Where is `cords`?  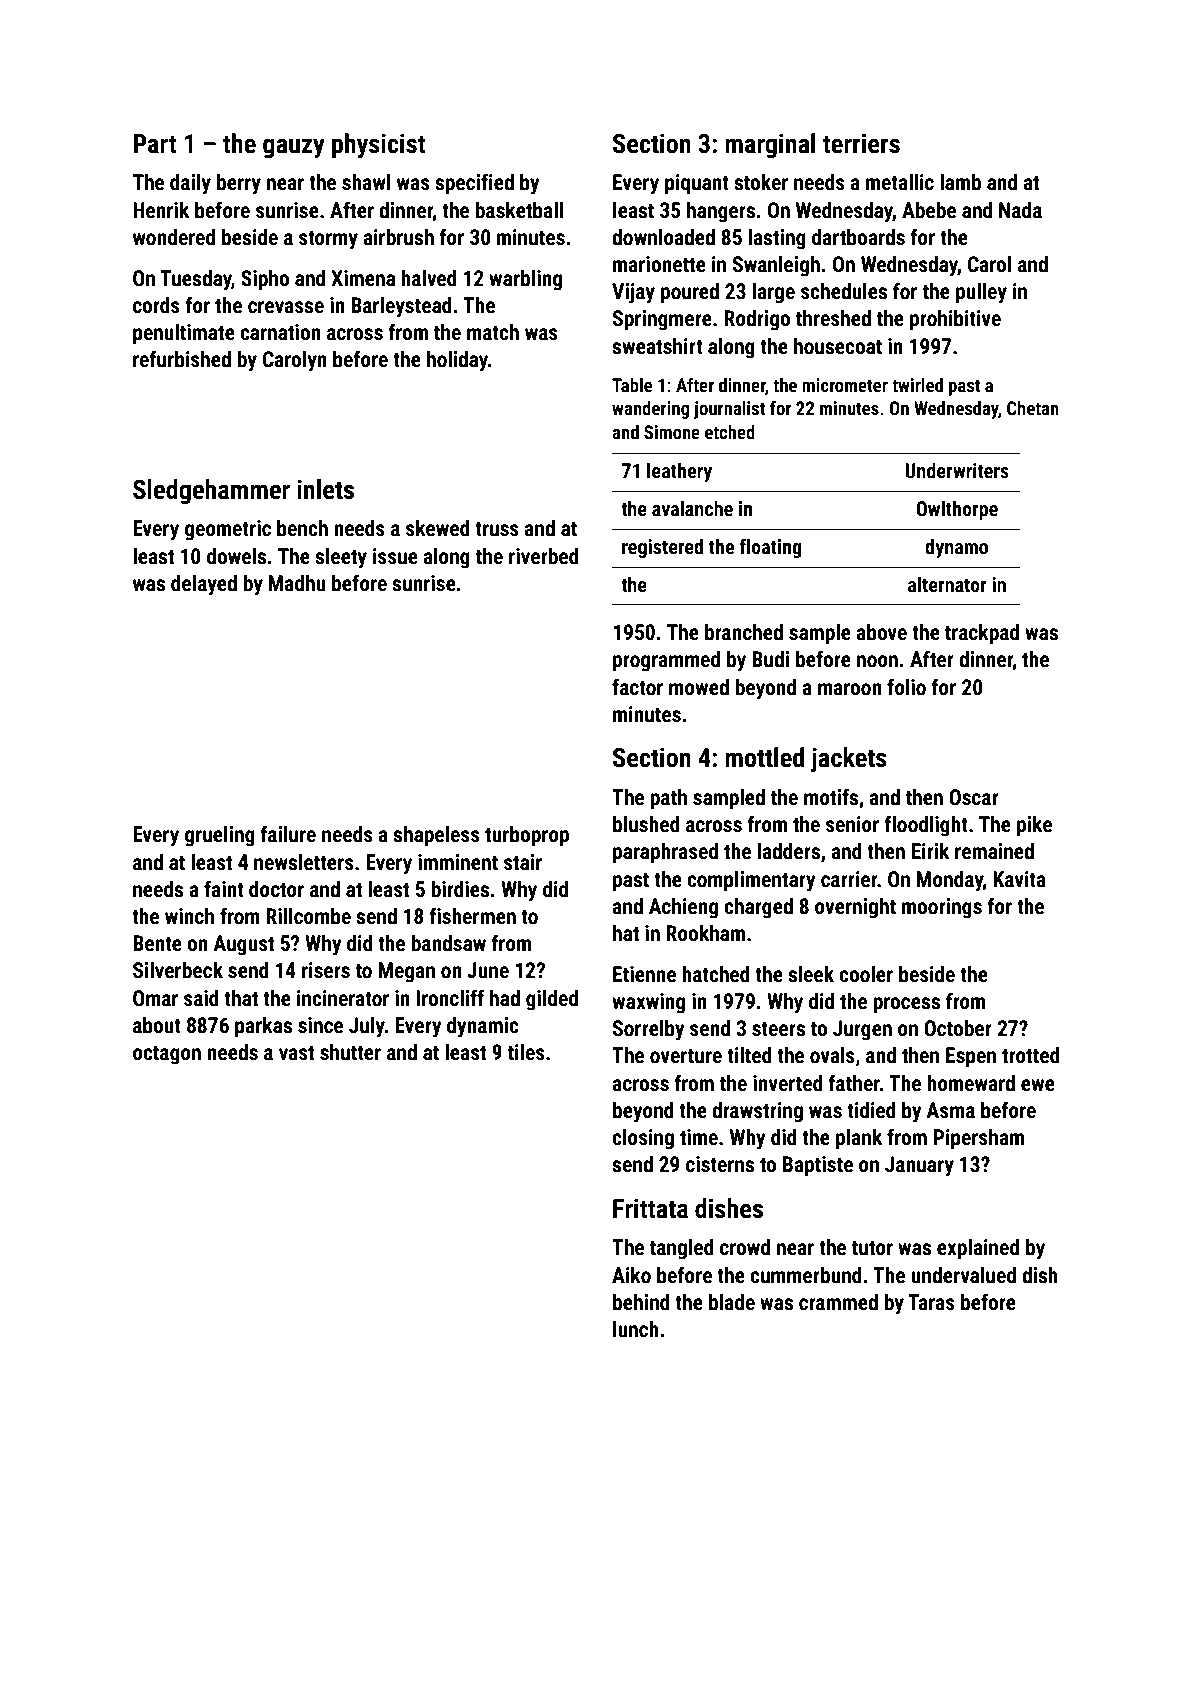 cords is located at coordinates (156, 305).
